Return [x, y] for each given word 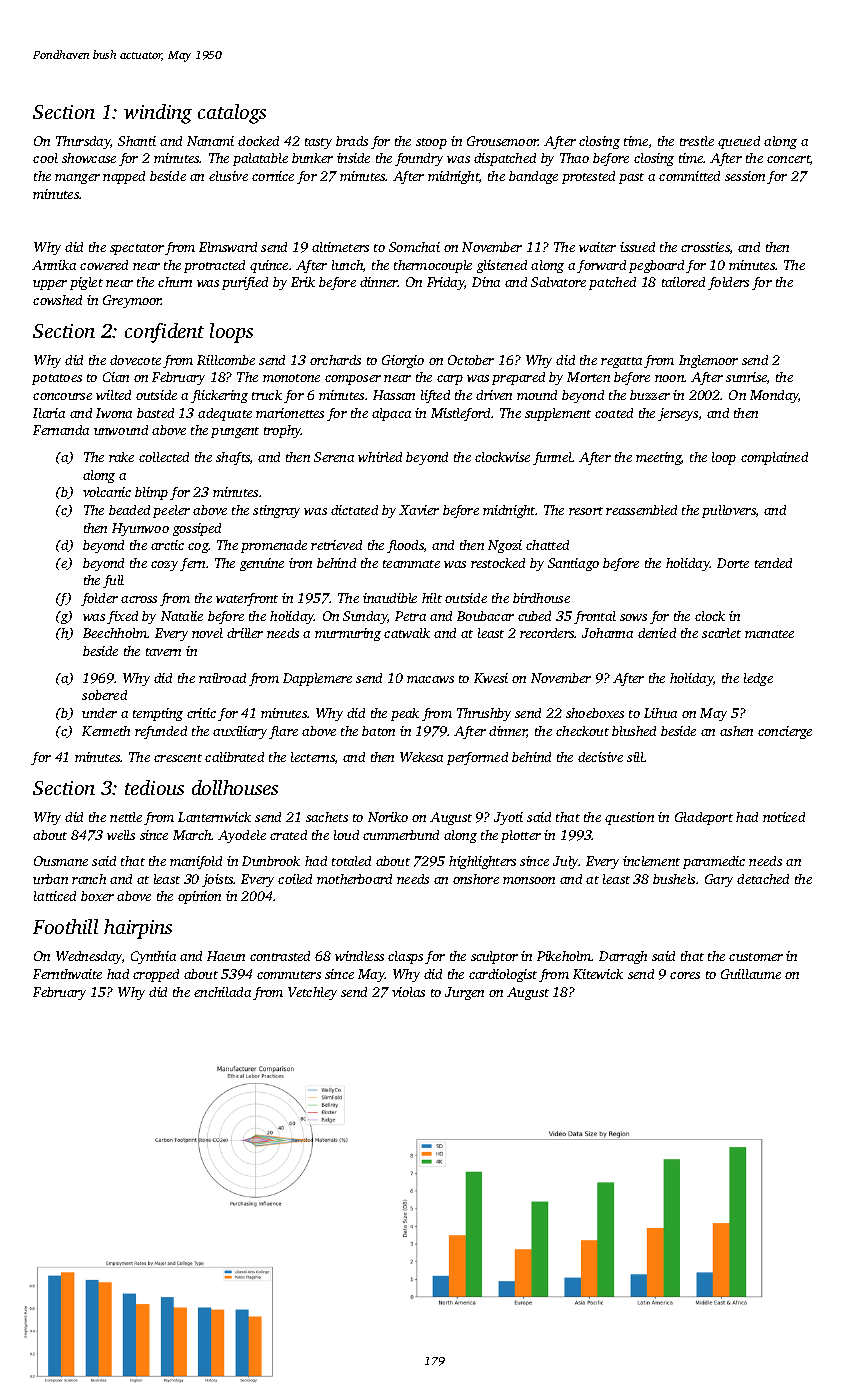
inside [353, 158]
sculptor [494, 957]
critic [201, 713]
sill [635, 757]
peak [405, 714]
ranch [89, 879]
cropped [156, 975]
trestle [697, 141]
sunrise [746, 377]
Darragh [623, 957]
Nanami [210, 141]
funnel [552, 458]
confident [164, 333]
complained [774, 458]
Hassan [394, 395]
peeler [171, 511]
